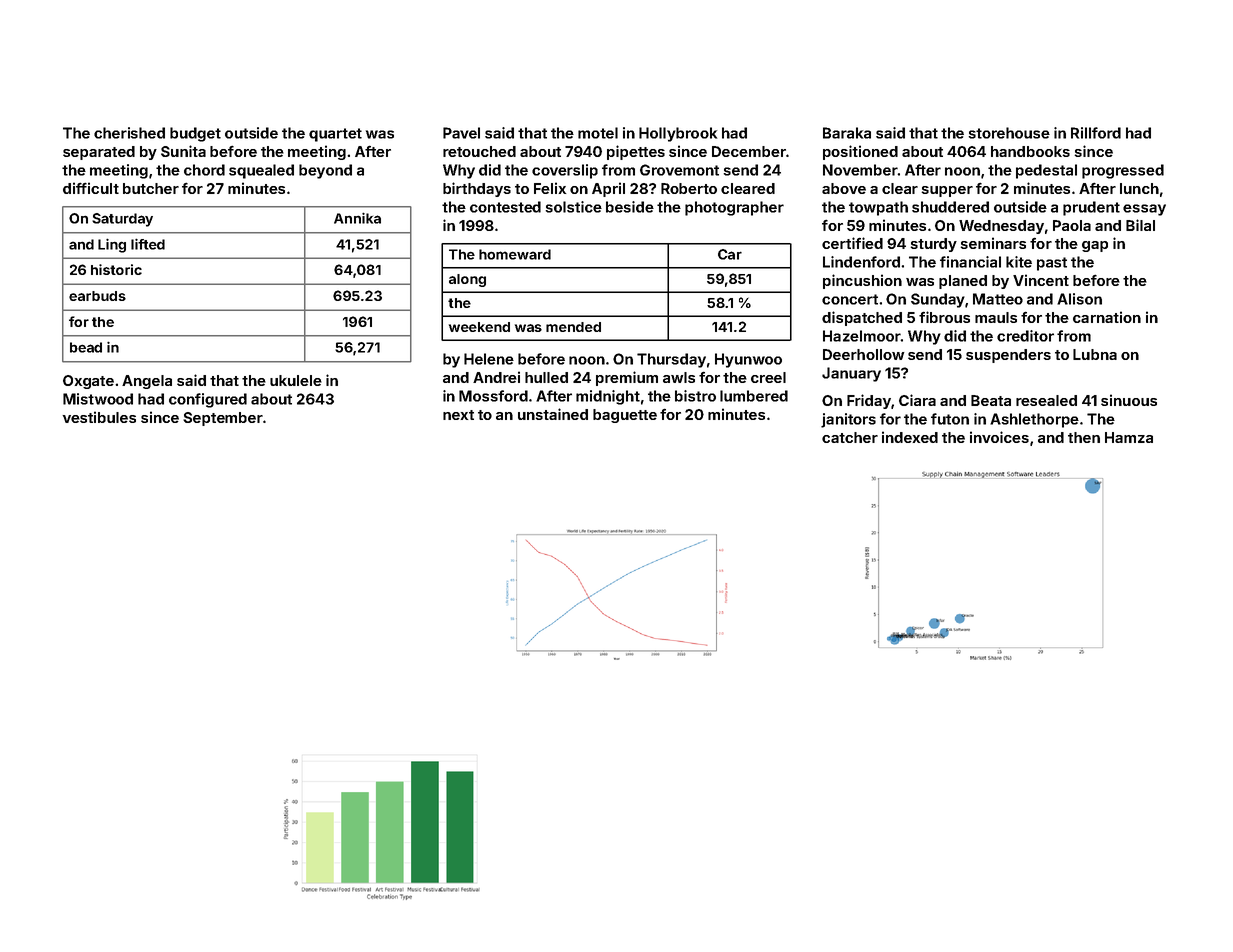 The width and height of the page is (1233, 952). I want to click on along, so click(467, 280).
